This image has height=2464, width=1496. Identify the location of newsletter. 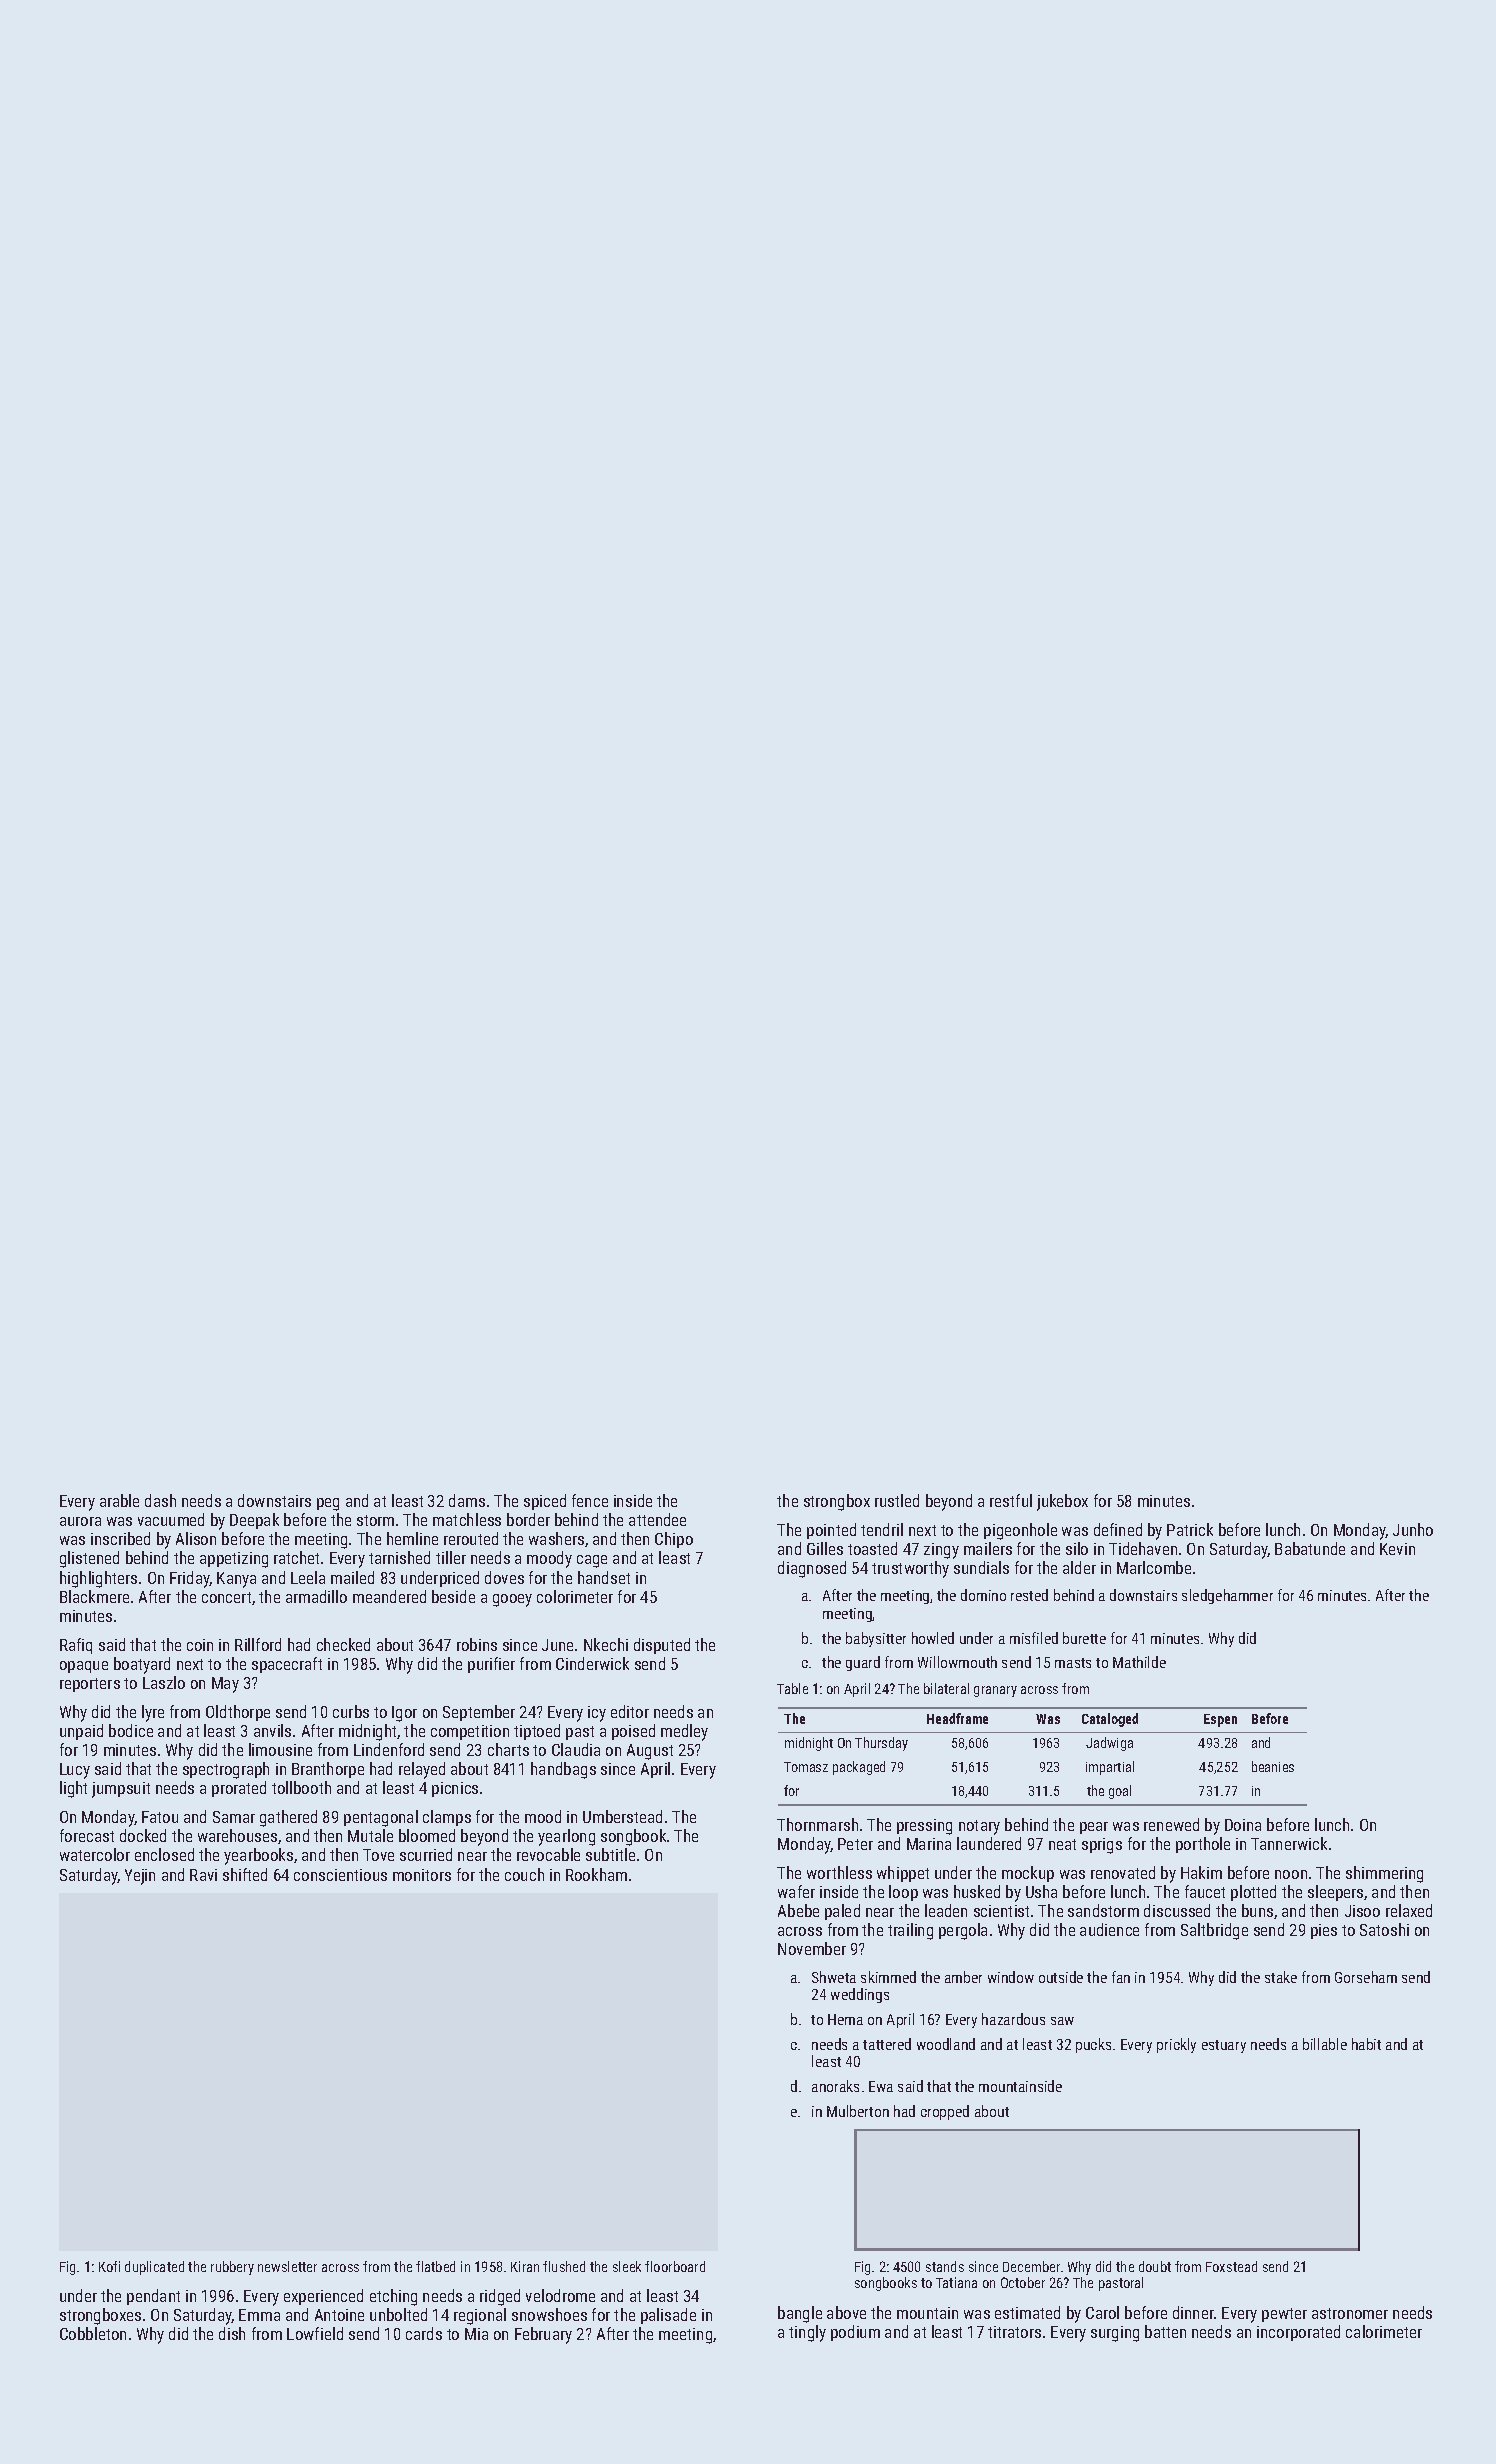
(287, 2266).
